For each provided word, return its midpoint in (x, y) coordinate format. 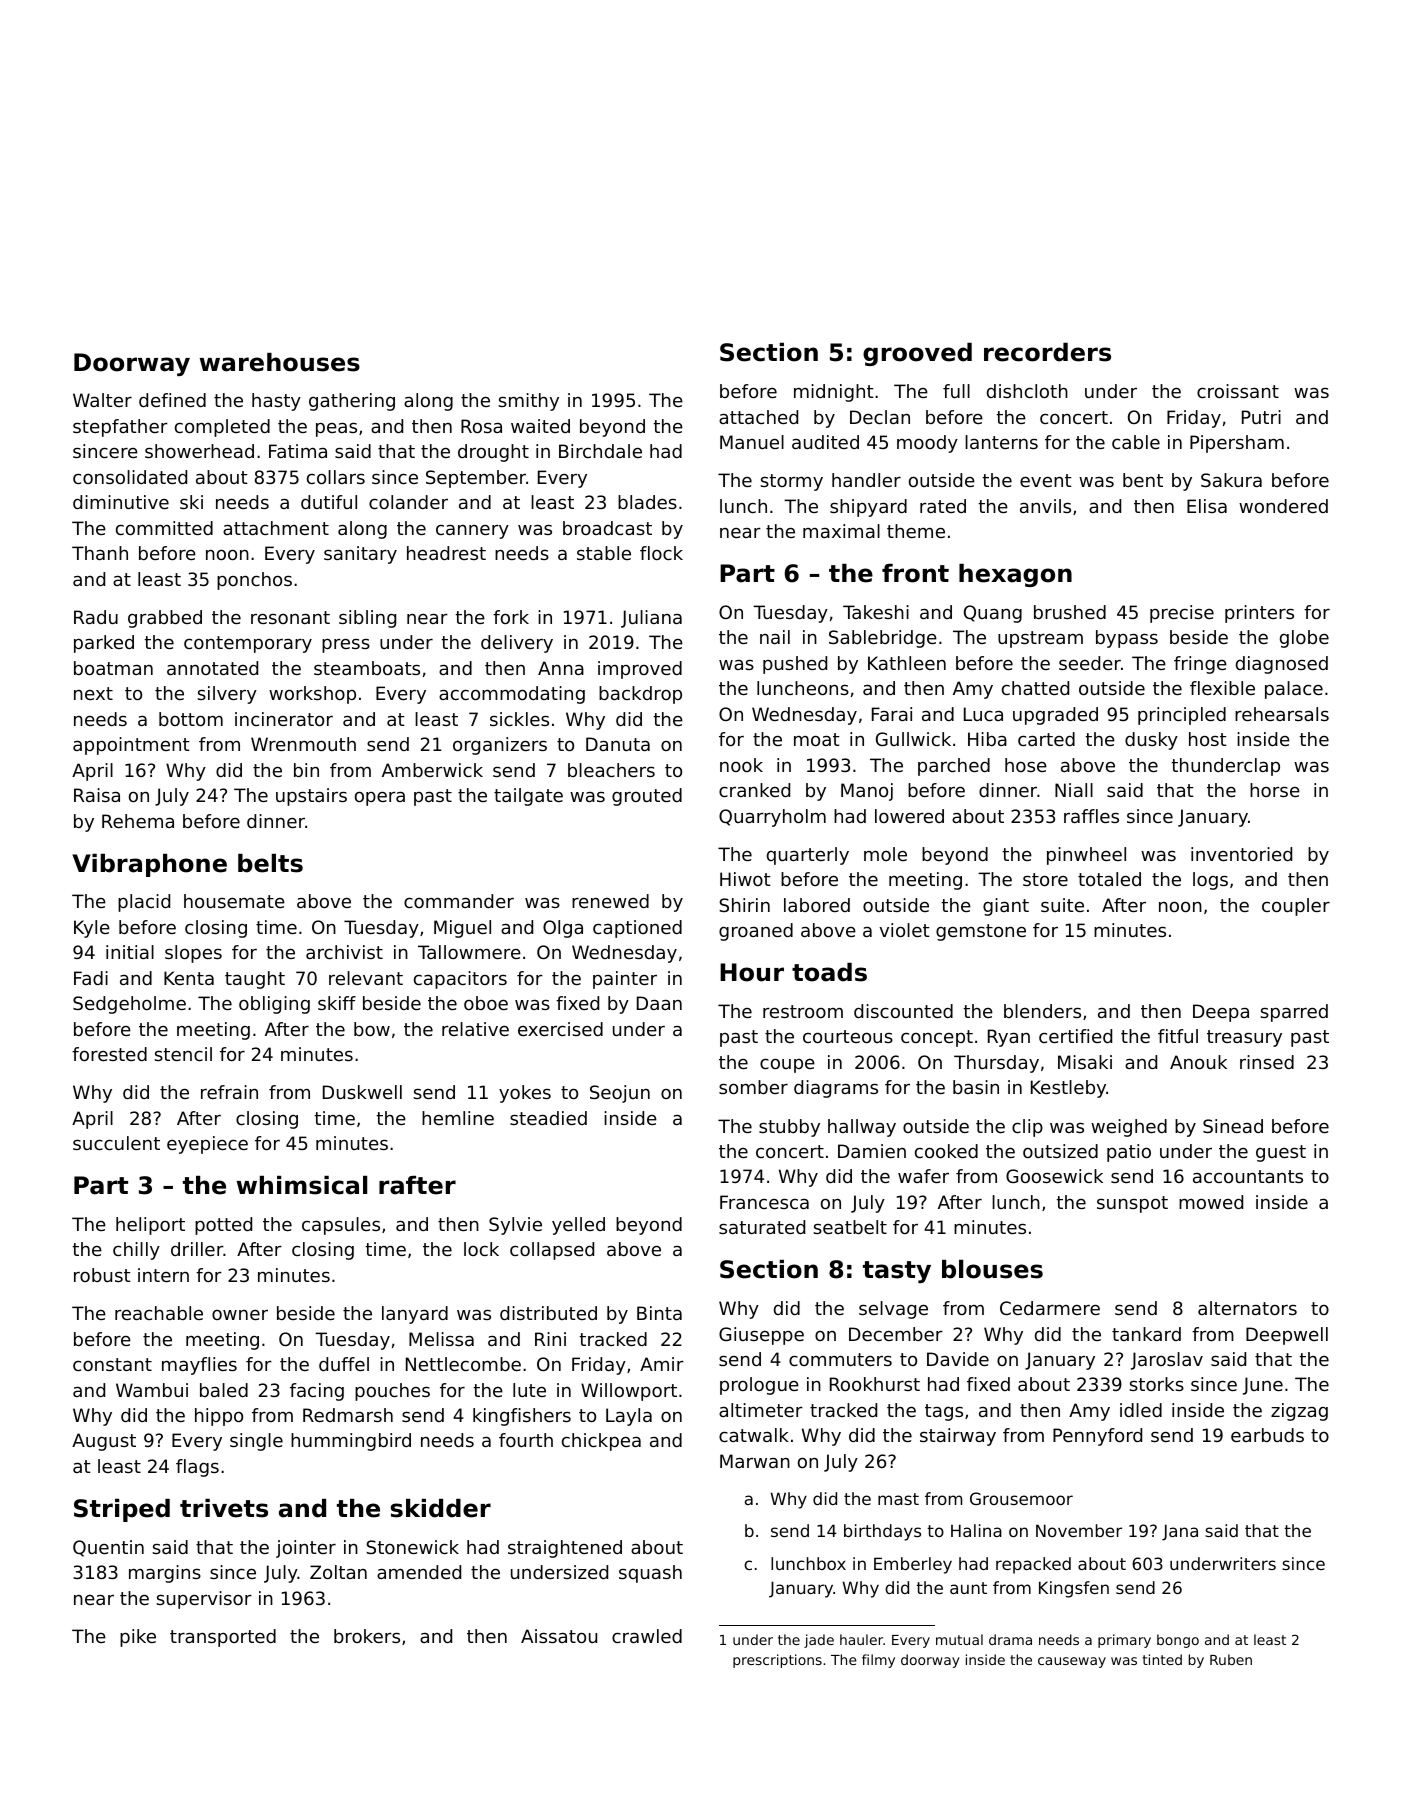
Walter (102, 400)
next (93, 693)
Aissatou (559, 1636)
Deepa (1221, 1013)
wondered (1283, 506)
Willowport (629, 1392)
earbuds (1267, 1435)
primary (1124, 1641)
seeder (1090, 663)
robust (102, 1275)
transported (223, 1638)
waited (540, 426)
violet (904, 930)
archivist (344, 952)
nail (775, 637)
